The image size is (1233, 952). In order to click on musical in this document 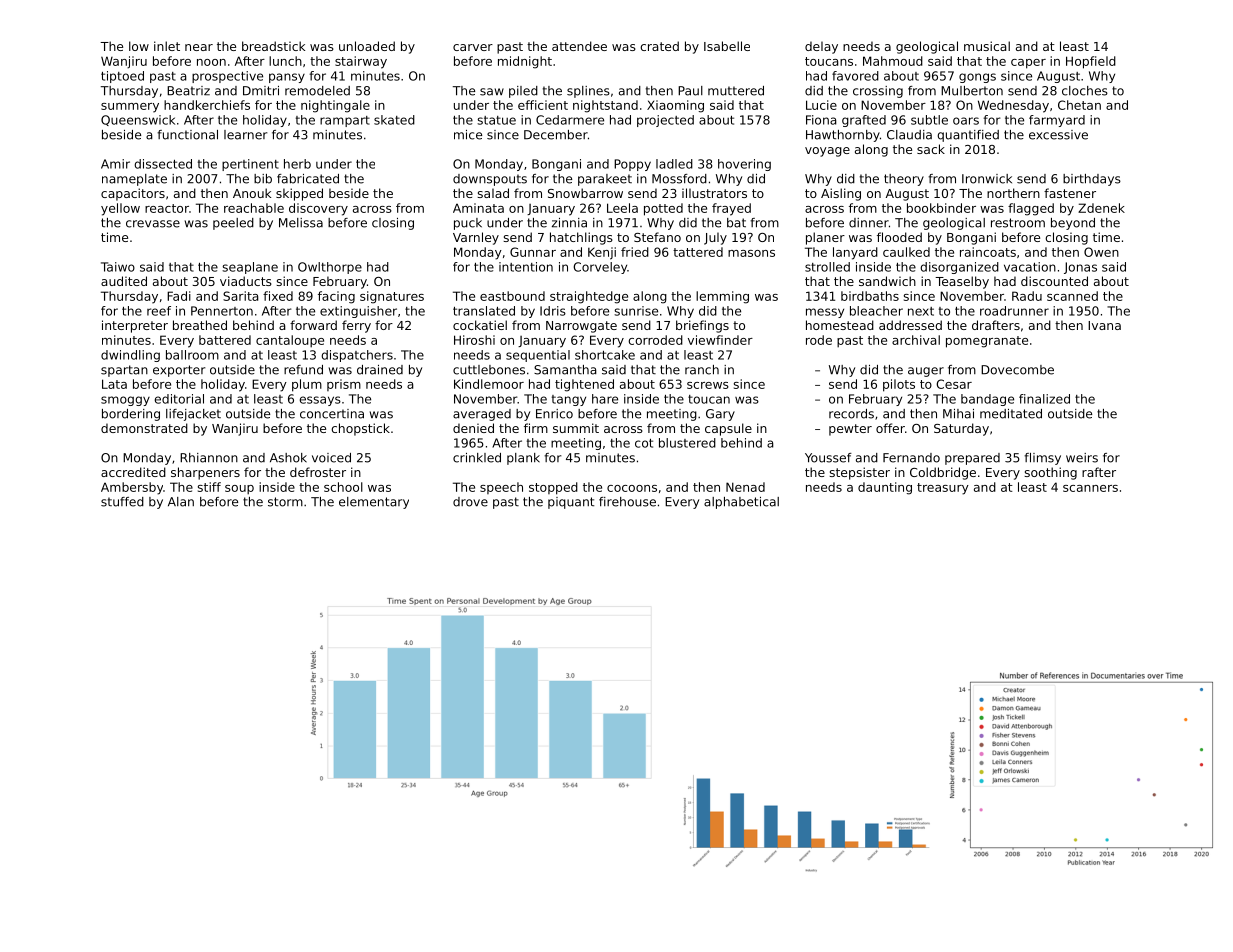, I will do `click(987, 46)`.
